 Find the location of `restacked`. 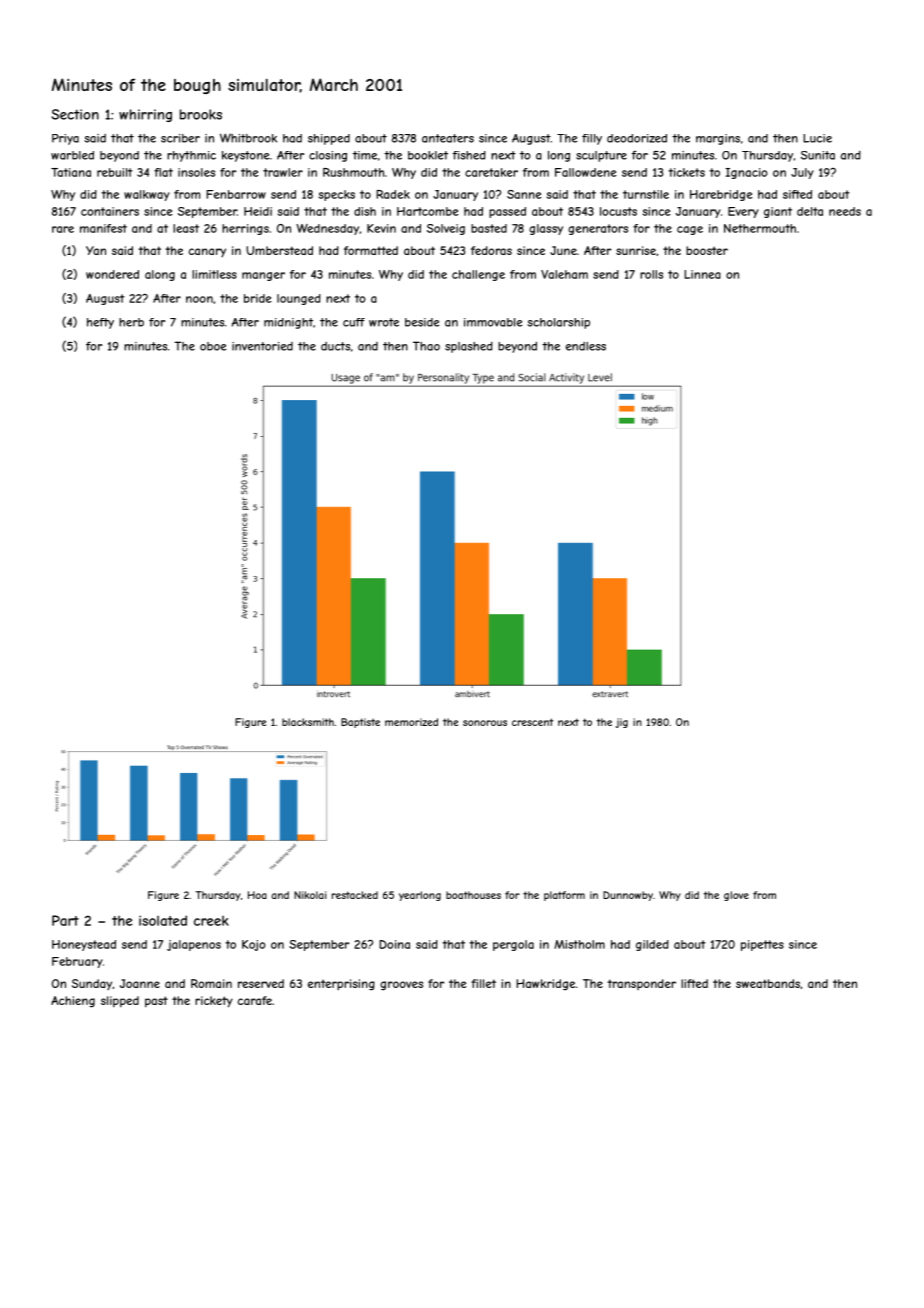

restacked is located at coordinates (355, 895).
